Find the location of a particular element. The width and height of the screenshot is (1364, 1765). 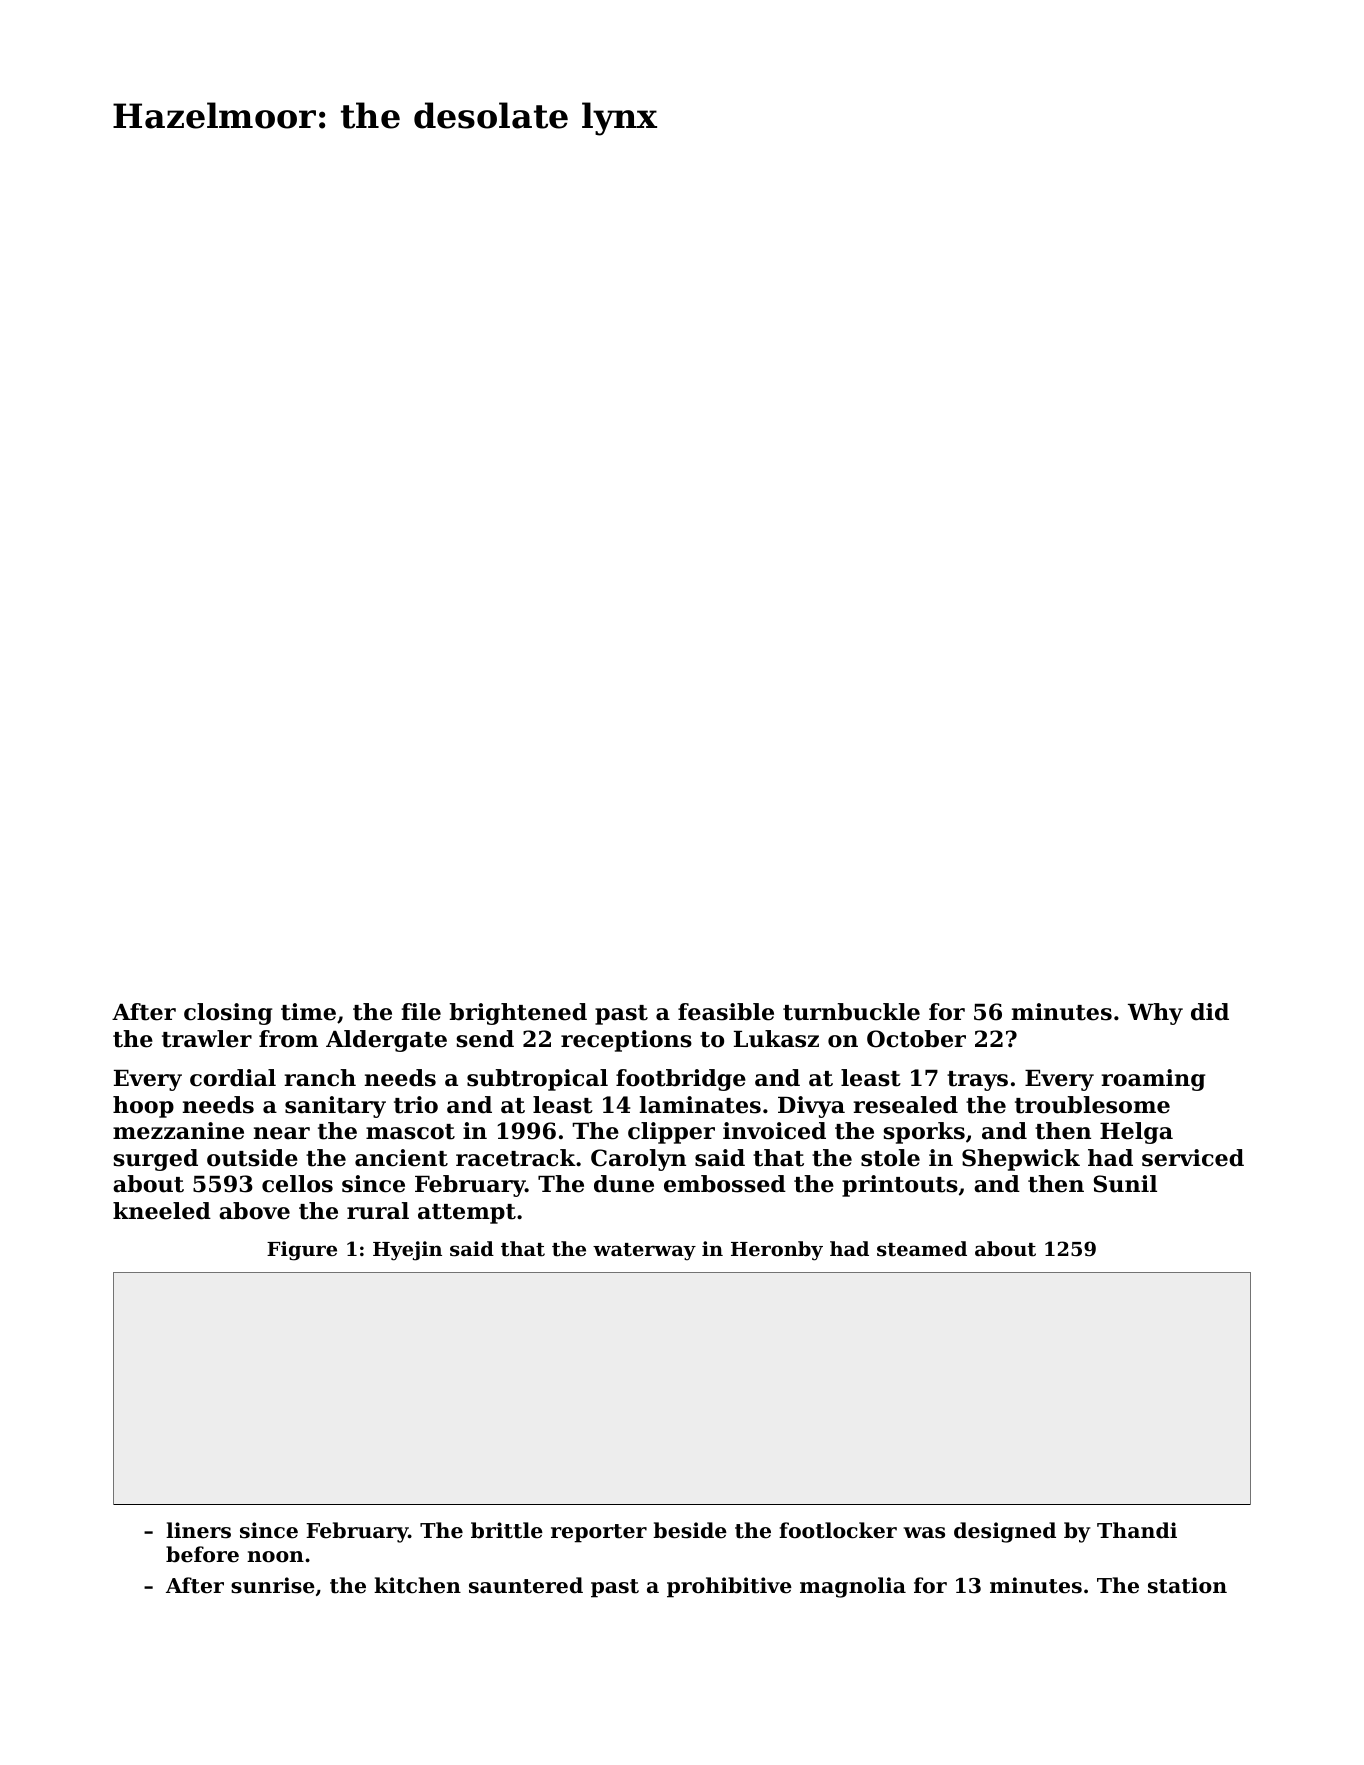

mezzanine is located at coordinates (178, 1131).
